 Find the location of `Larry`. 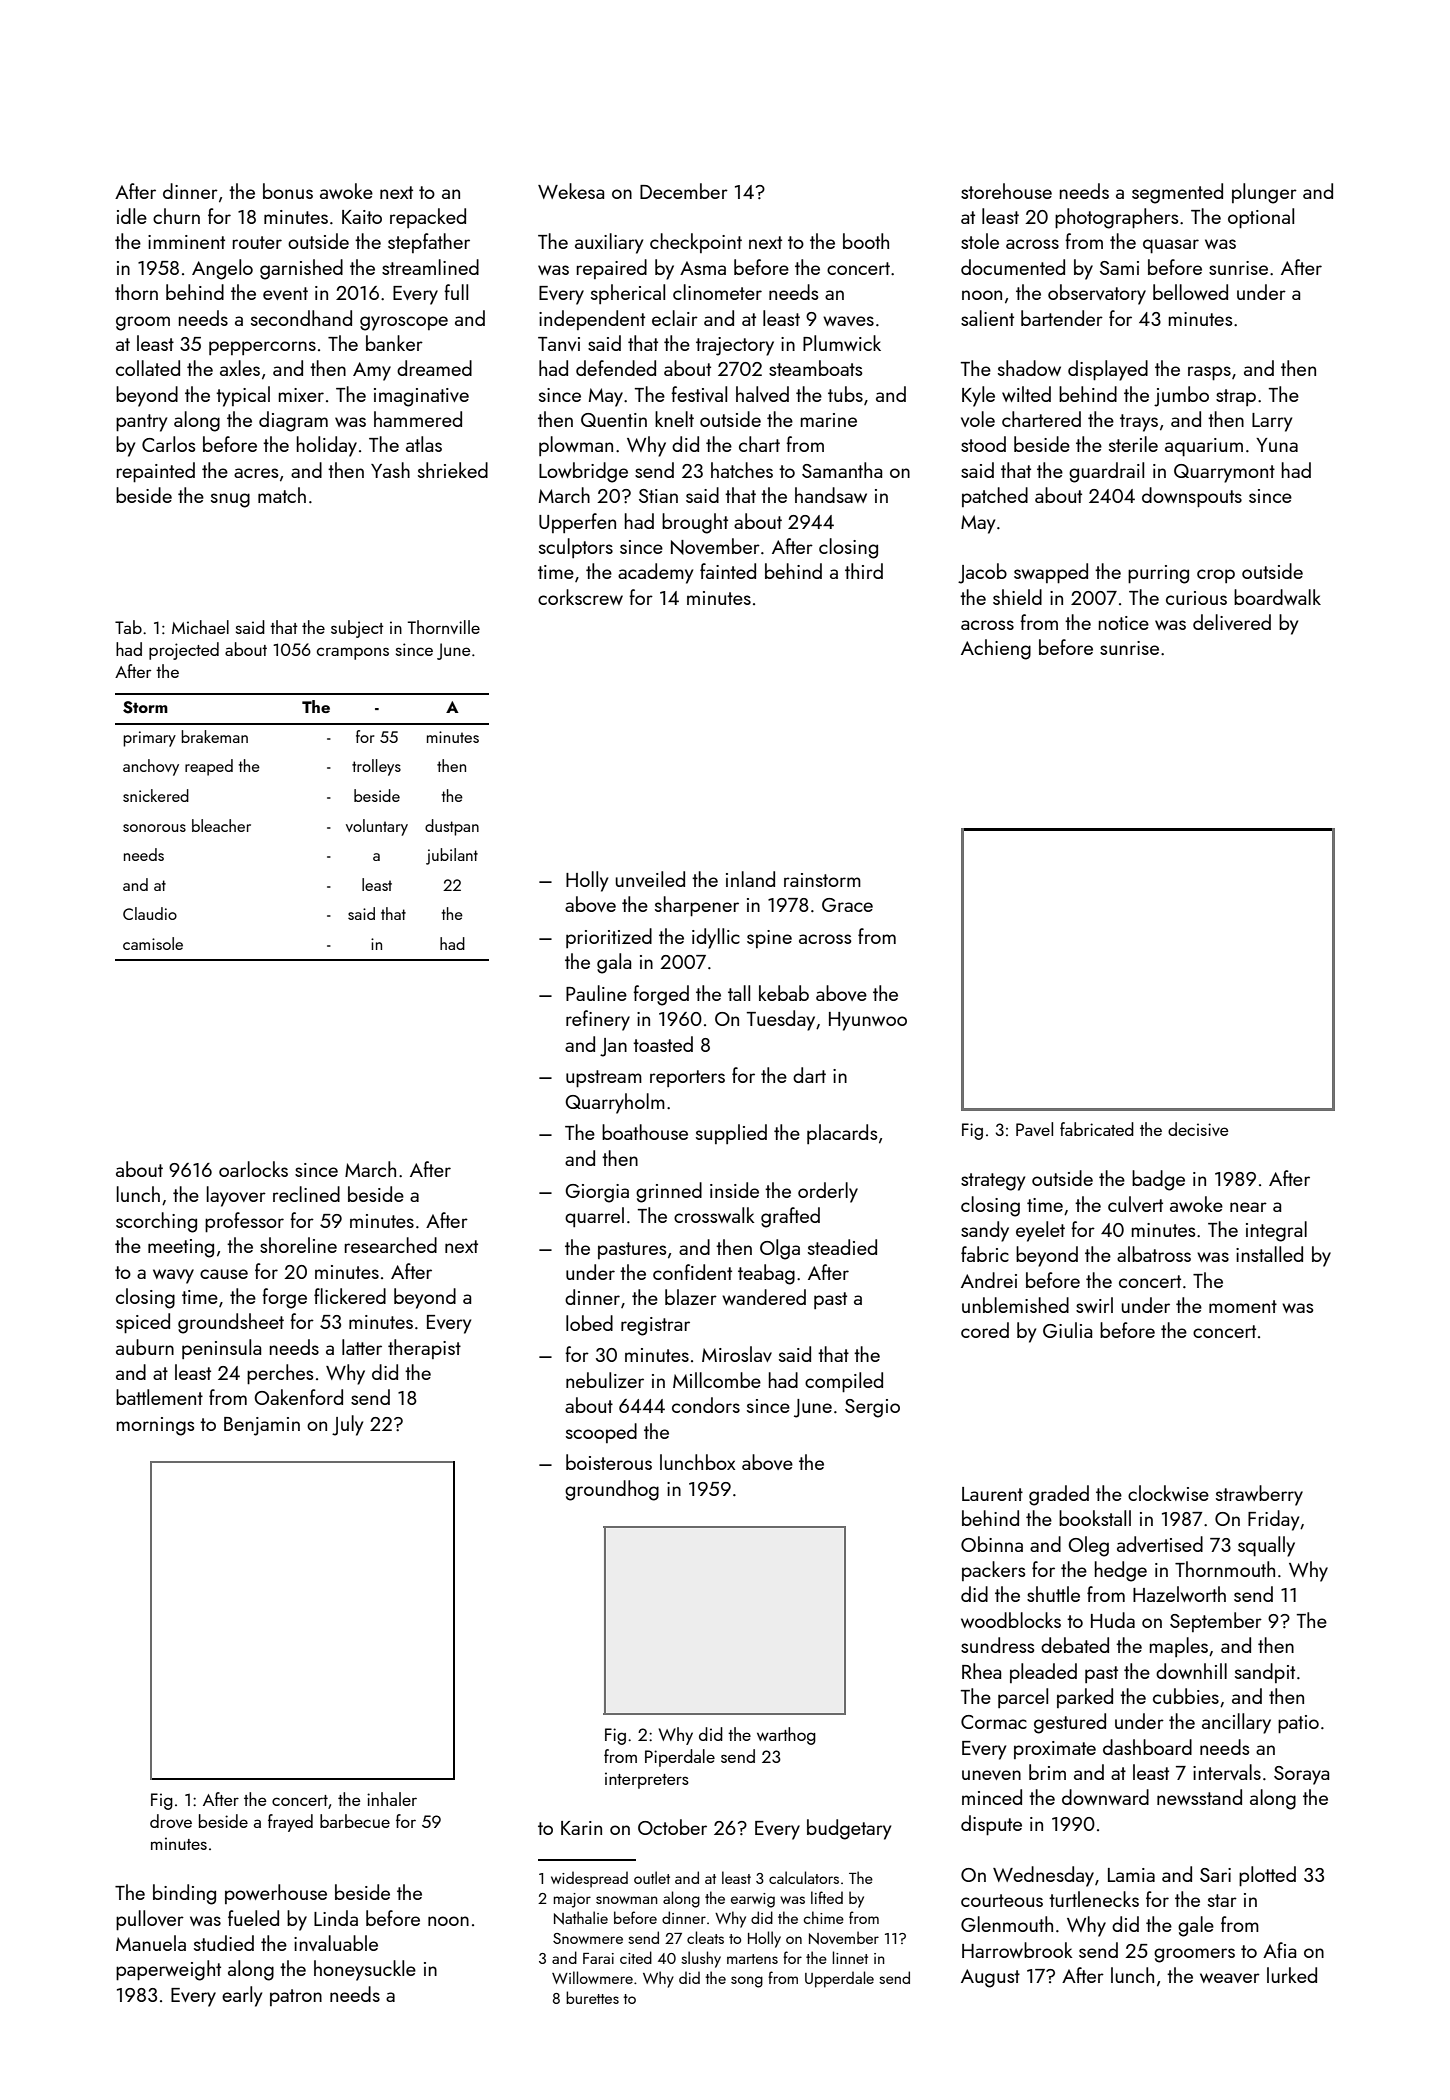

Larry is located at coordinates (1272, 422).
